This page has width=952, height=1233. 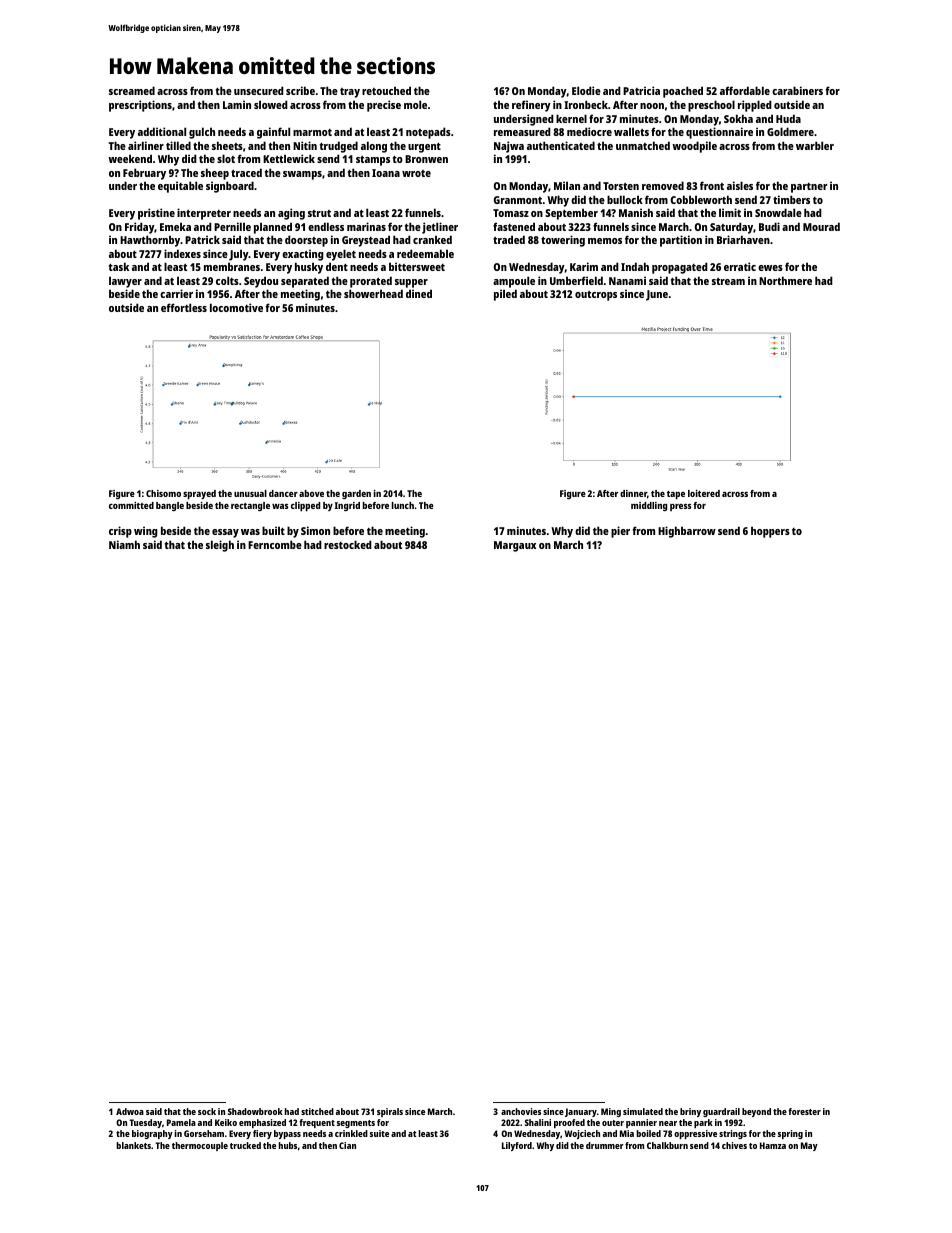 What do you see at coordinates (687, 532) in the page?
I see `Highbarrow` at bounding box center [687, 532].
